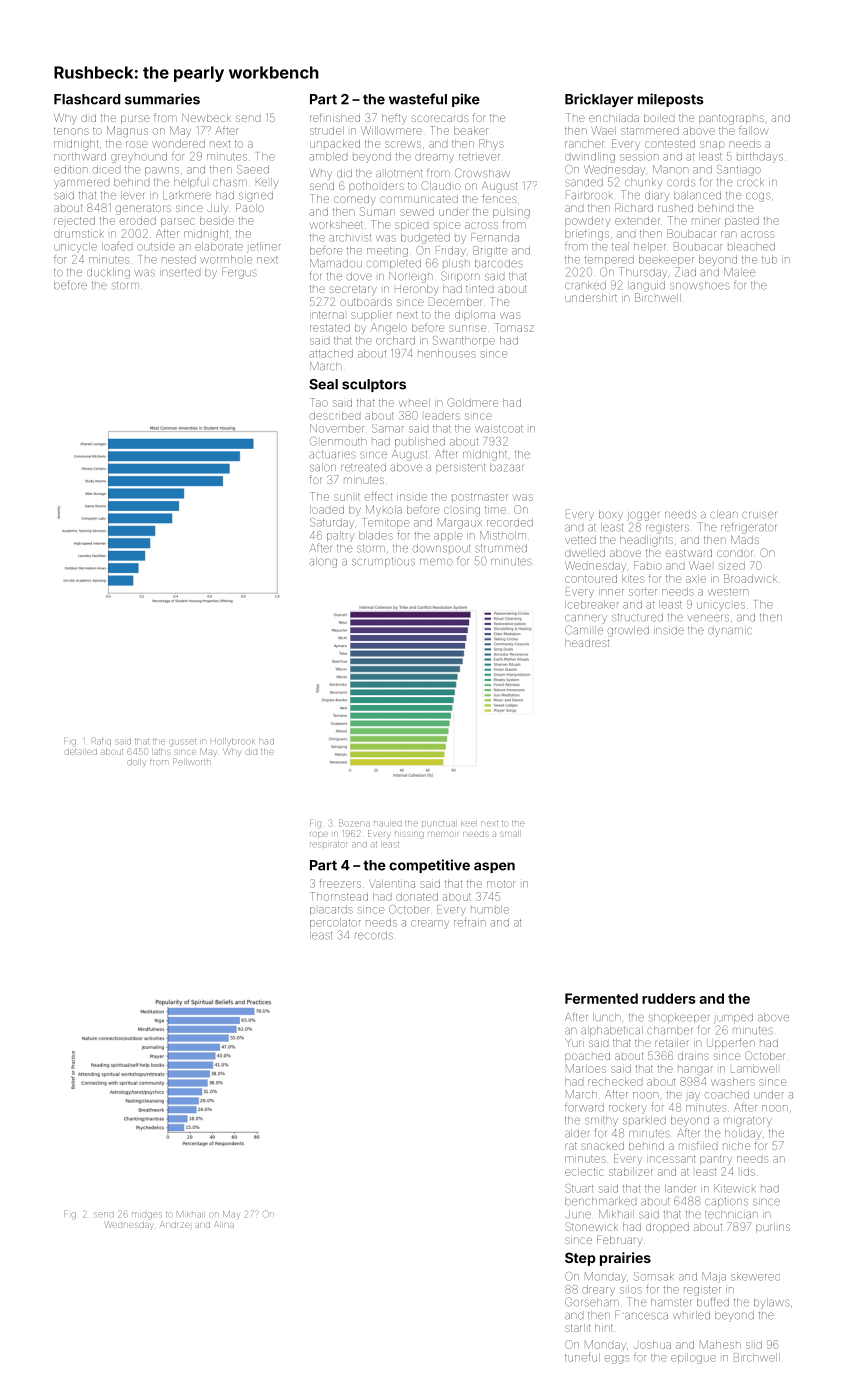 The width and height of the page is (849, 1400). I want to click on jay, so click(693, 1096).
